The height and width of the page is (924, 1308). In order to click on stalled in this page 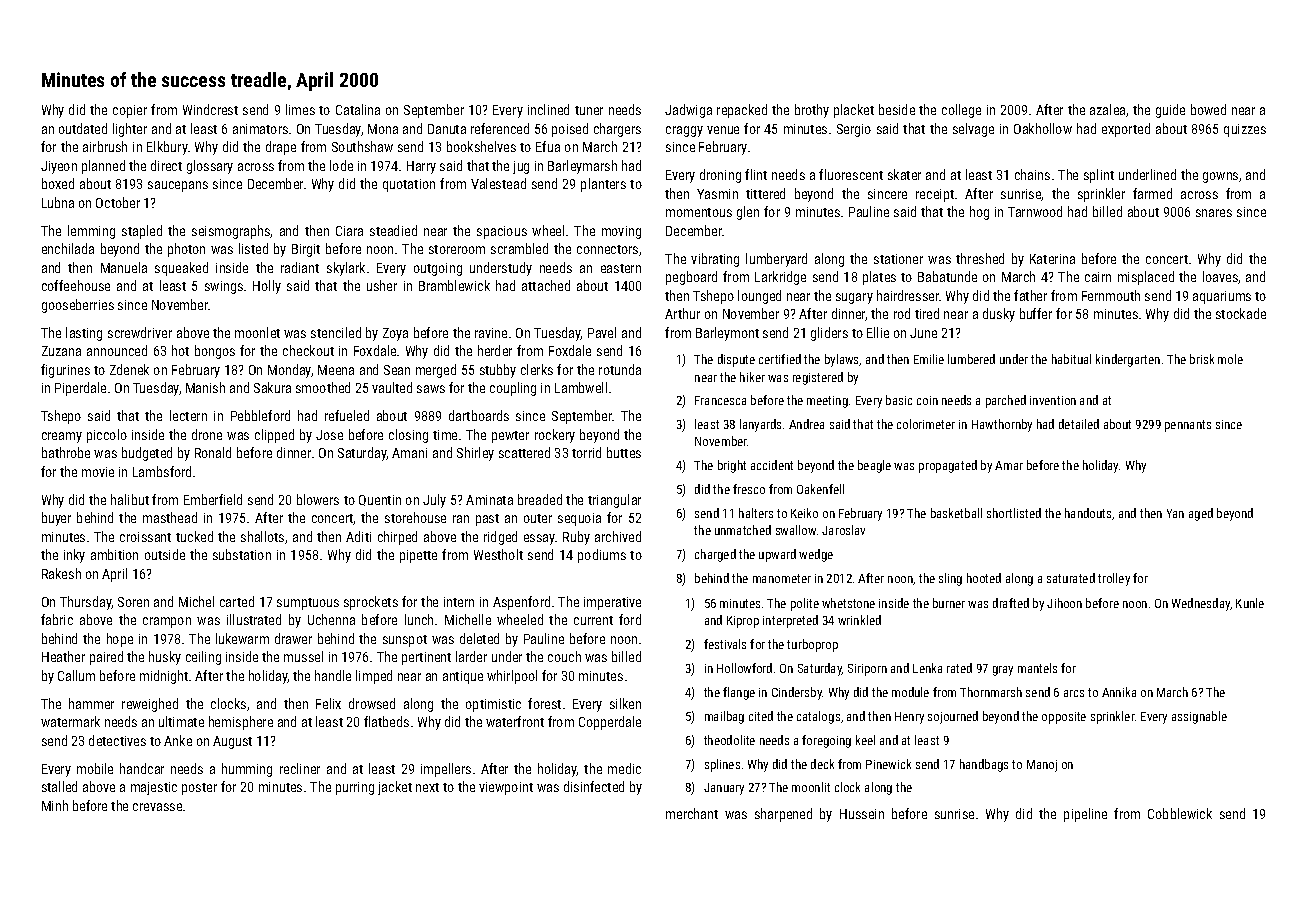, I will do `click(59, 786)`.
